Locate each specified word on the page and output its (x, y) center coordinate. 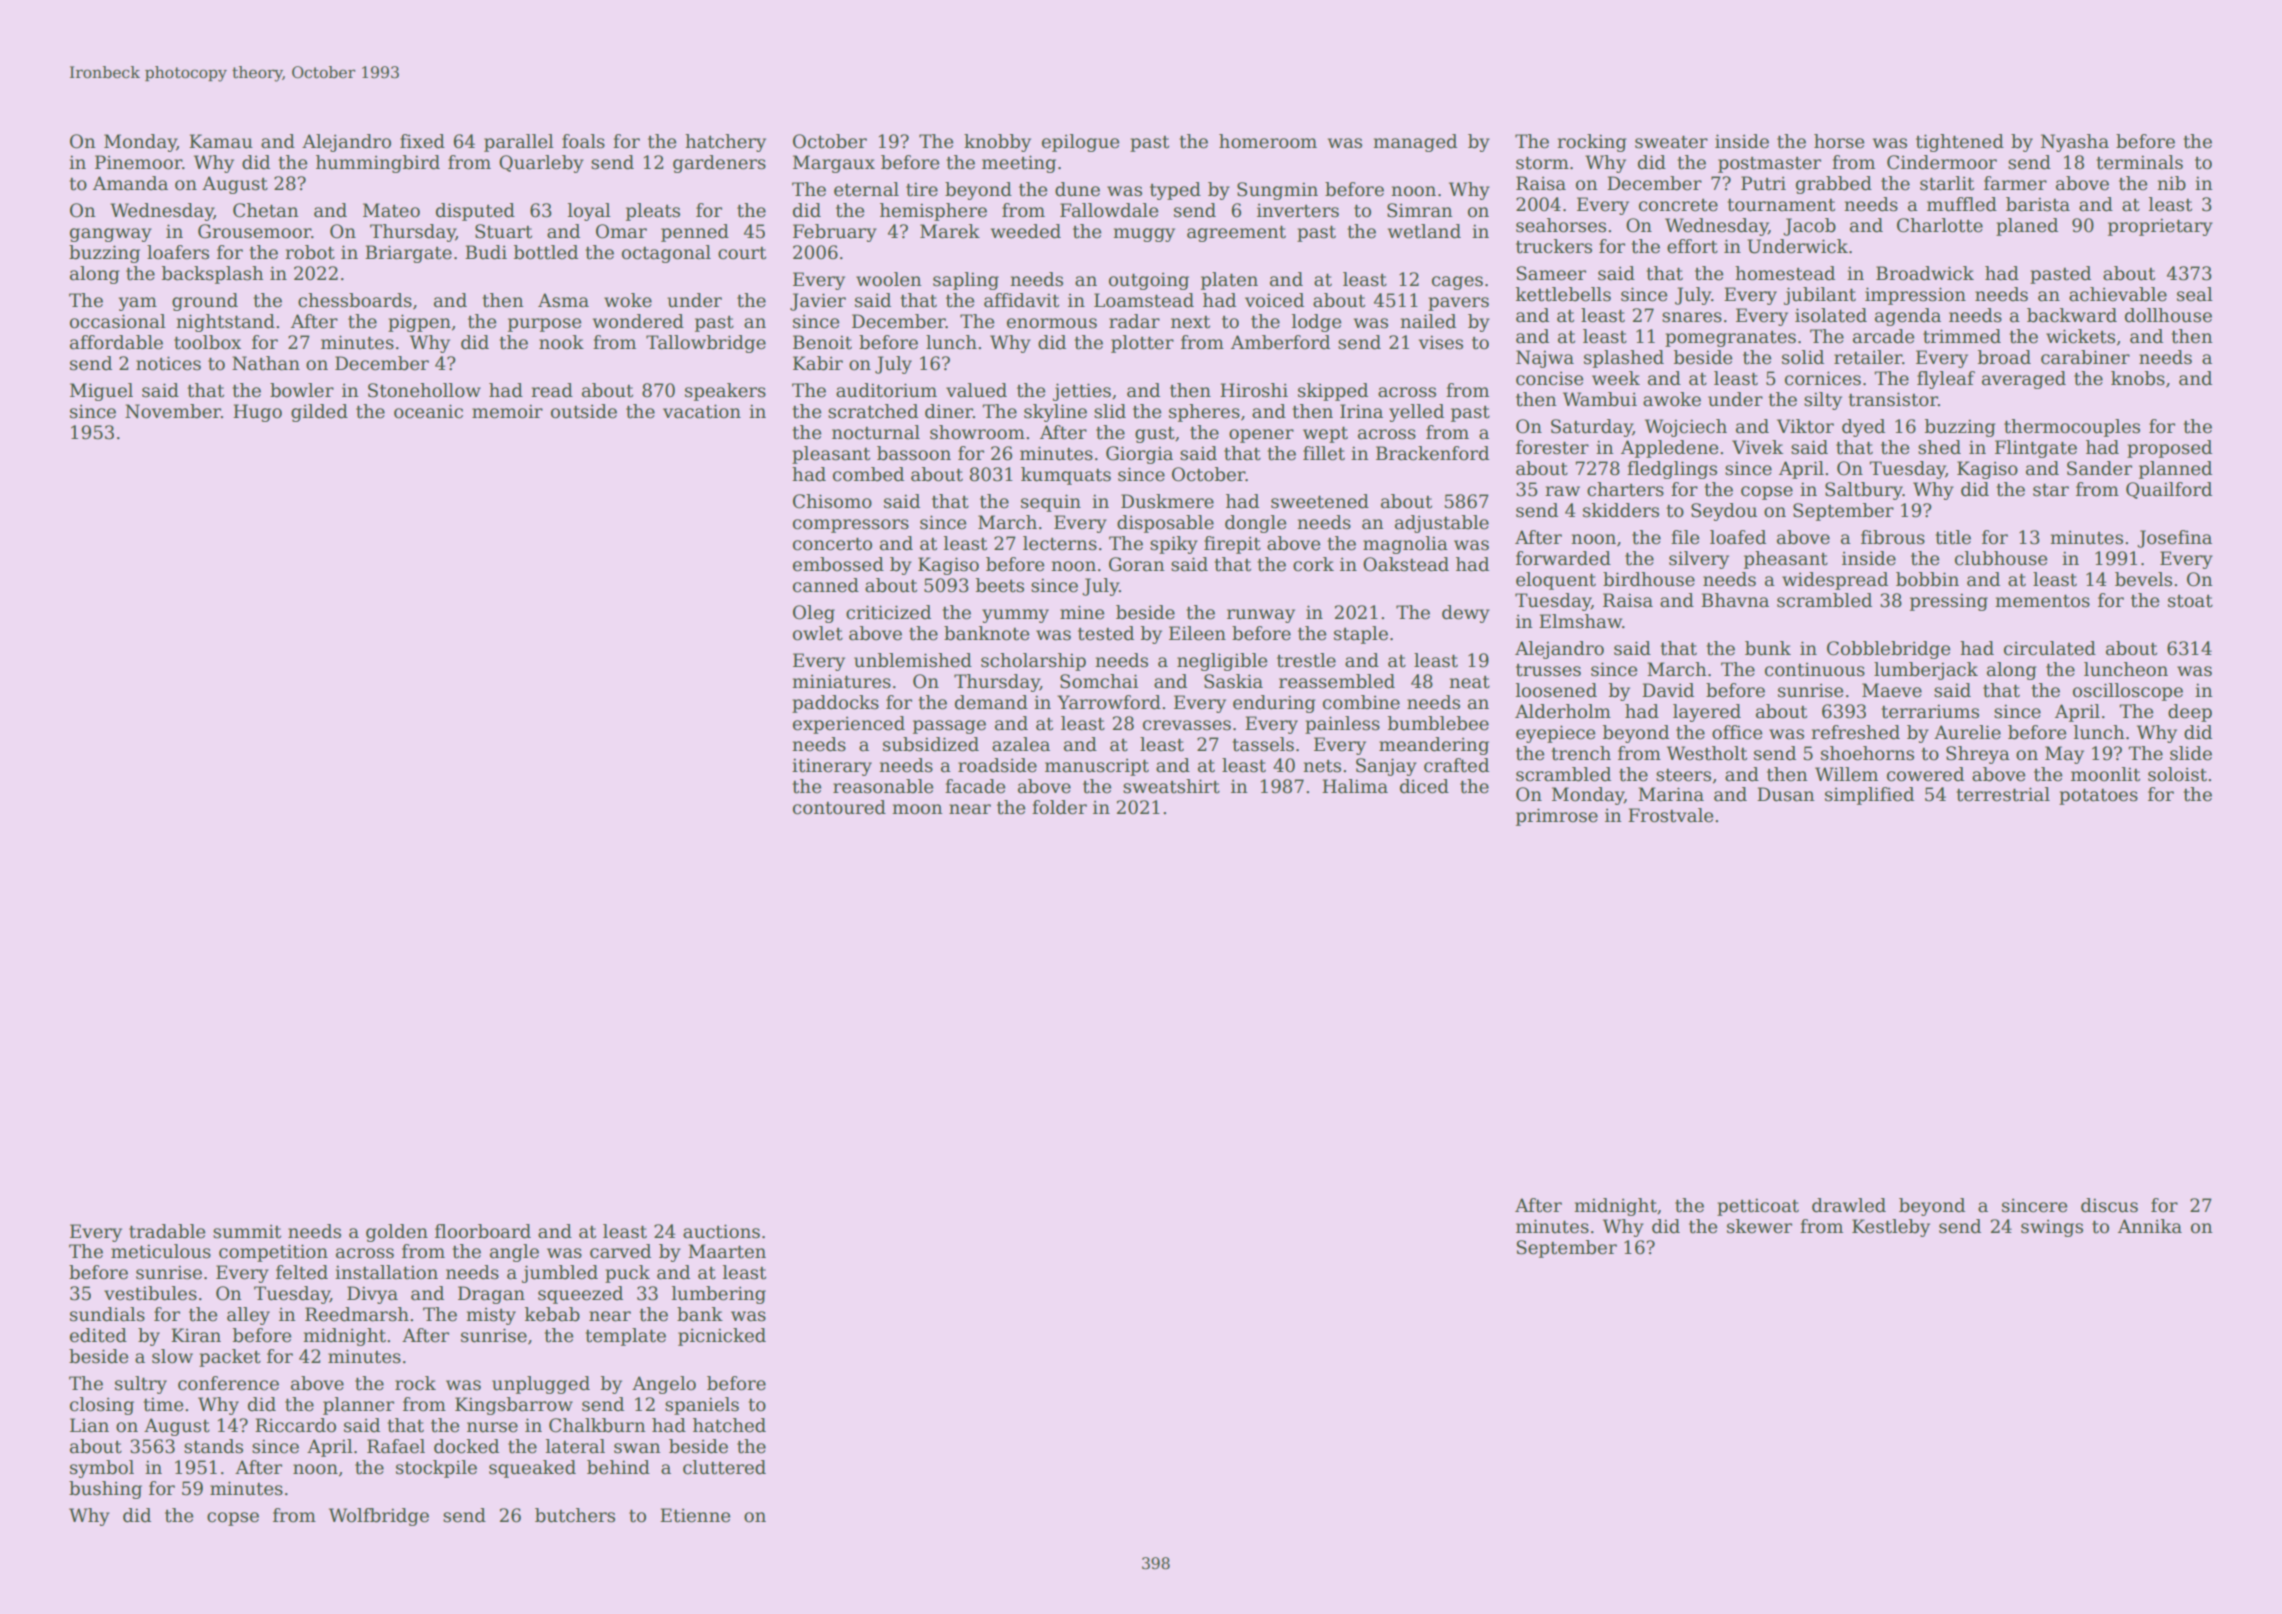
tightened (1960, 143)
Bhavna (1735, 600)
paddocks (835, 704)
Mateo (391, 210)
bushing (105, 1490)
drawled (1849, 1205)
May (2064, 755)
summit (247, 1232)
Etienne (695, 1515)
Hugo (257, 413)
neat (1469, 682)
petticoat (1758, 1207)
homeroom (1268, 141)
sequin (1051, 503)
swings (2052, 1228)
